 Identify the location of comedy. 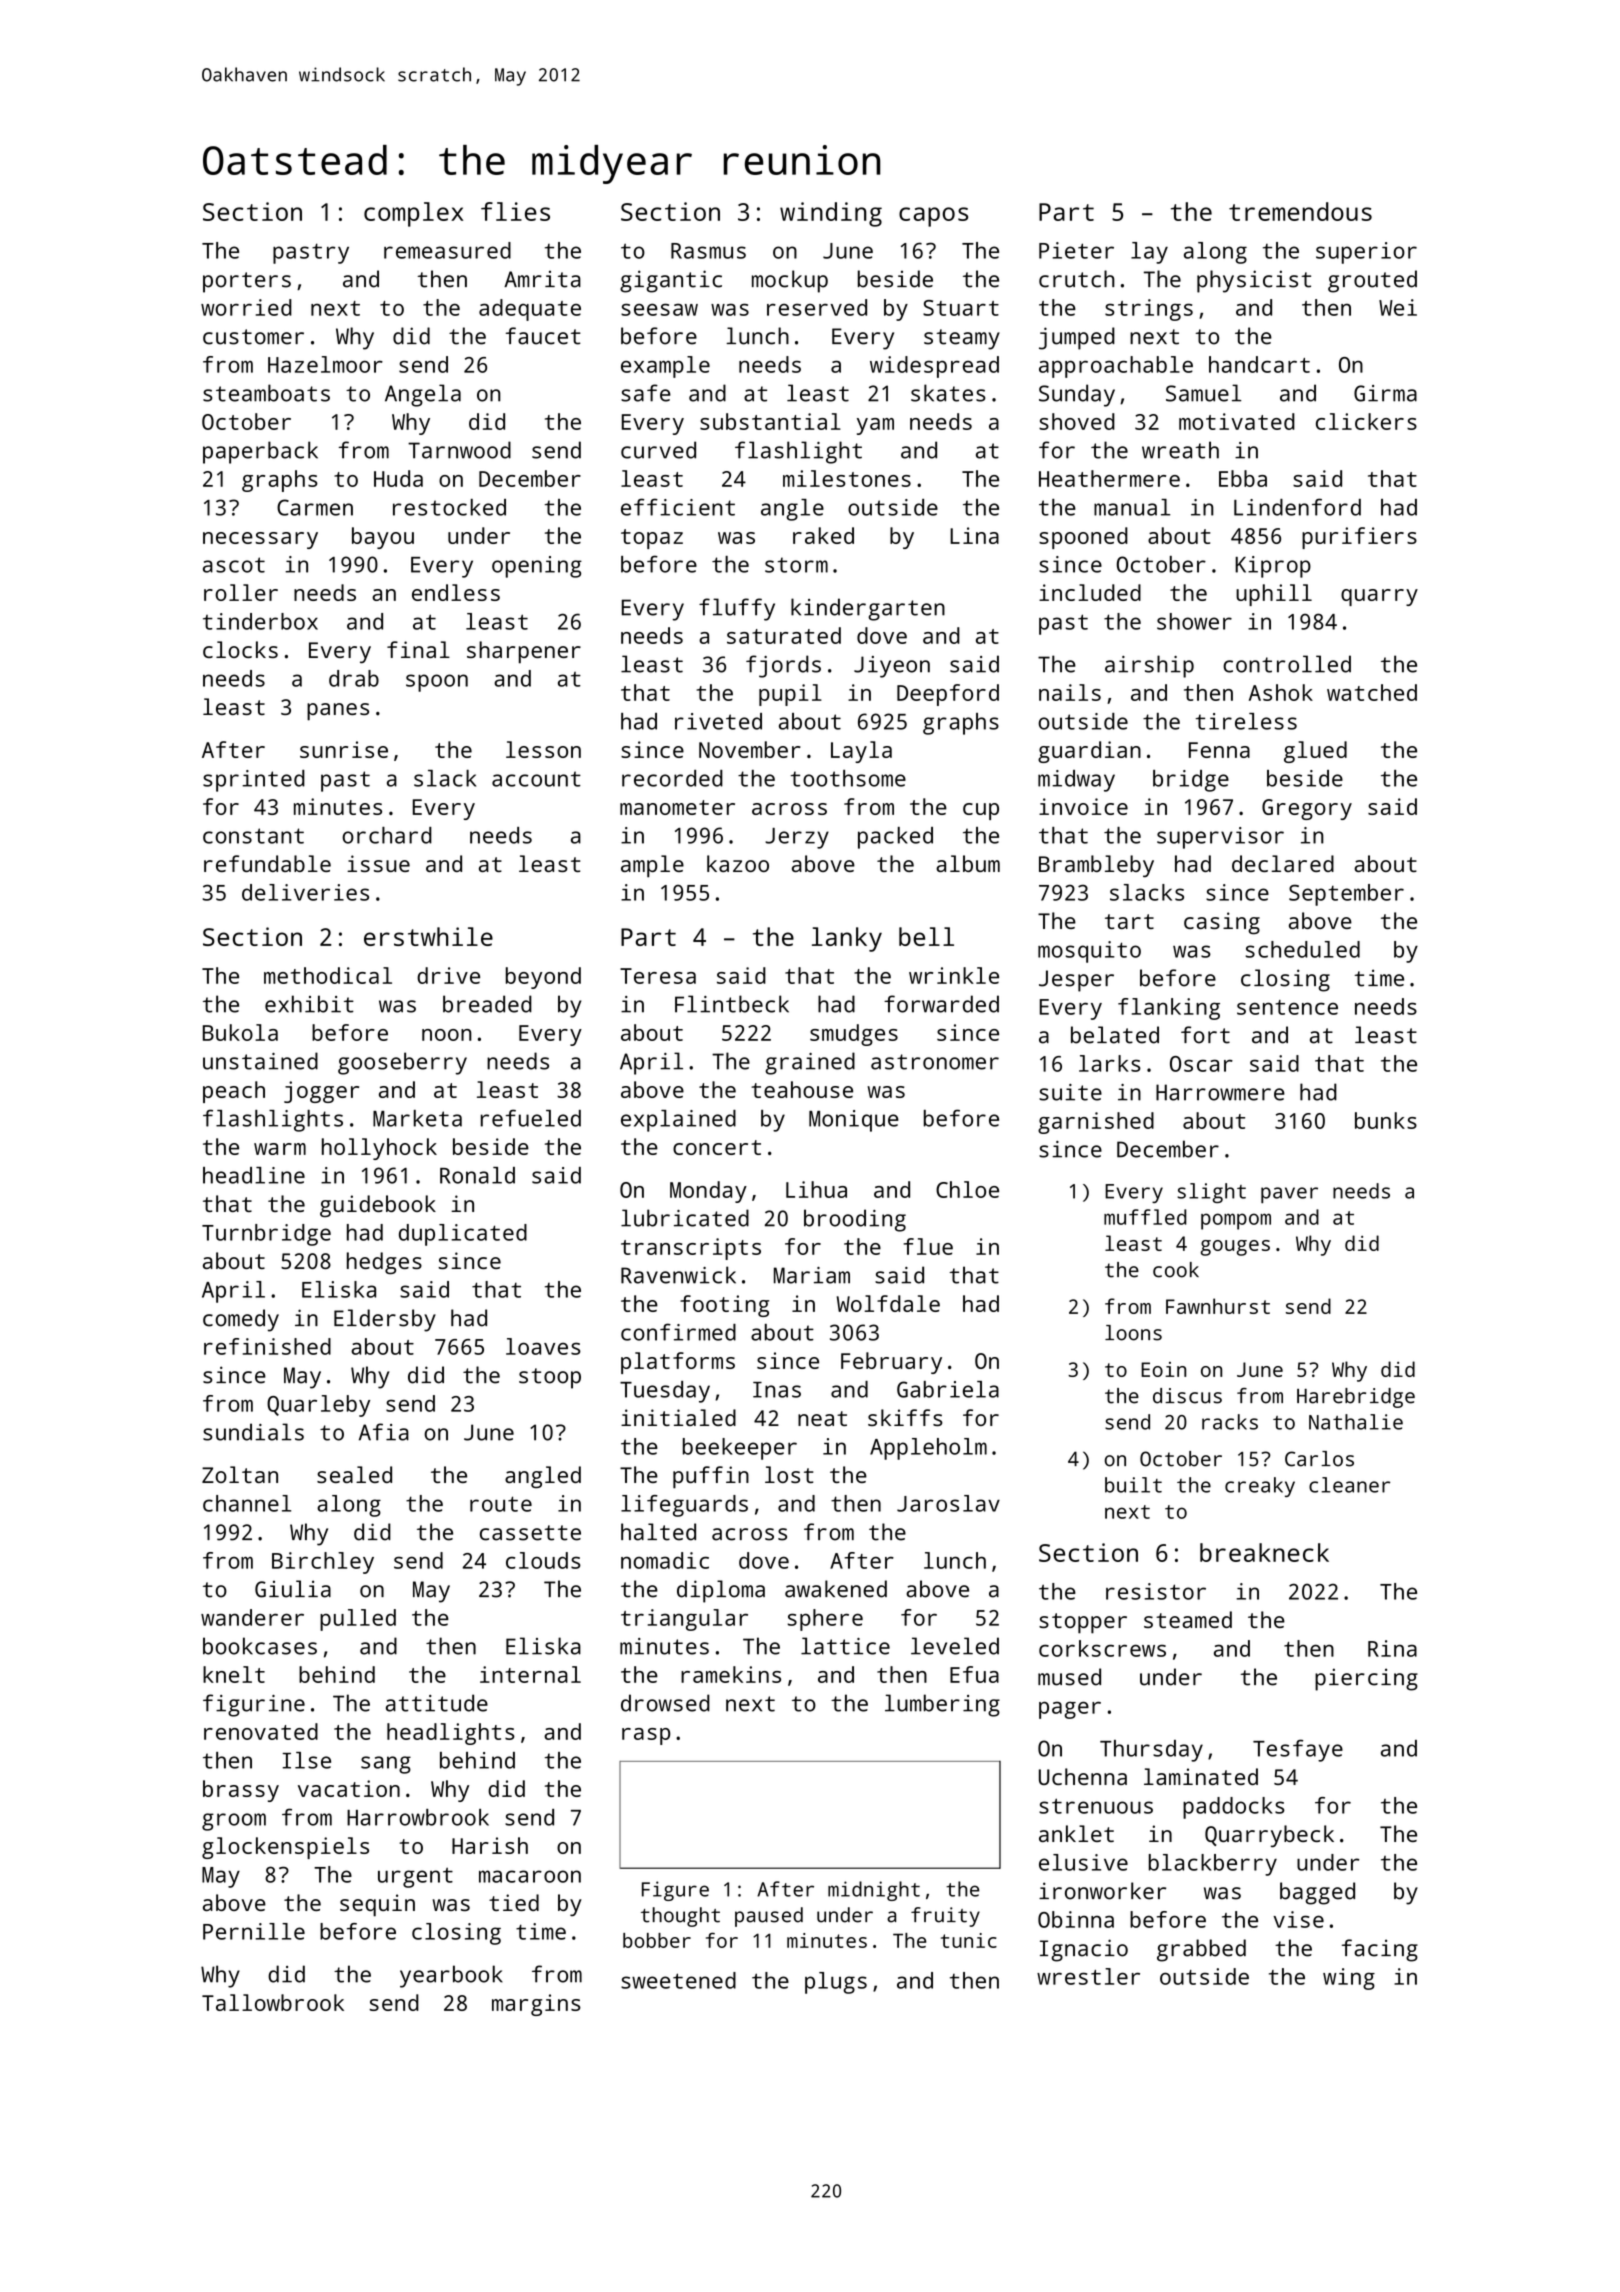
(241, 1320).
